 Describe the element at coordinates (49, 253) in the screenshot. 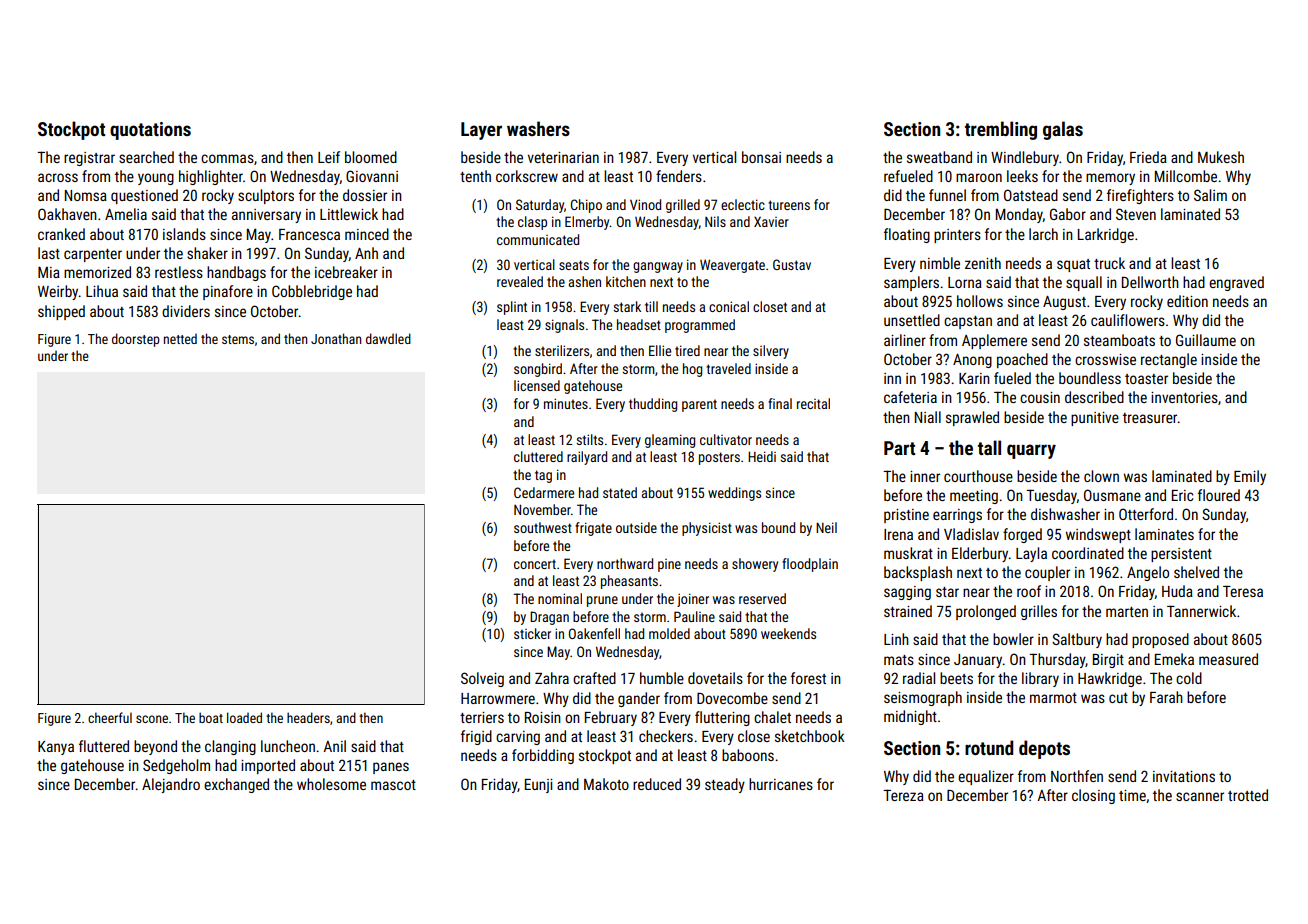

I see `last` at that location.
